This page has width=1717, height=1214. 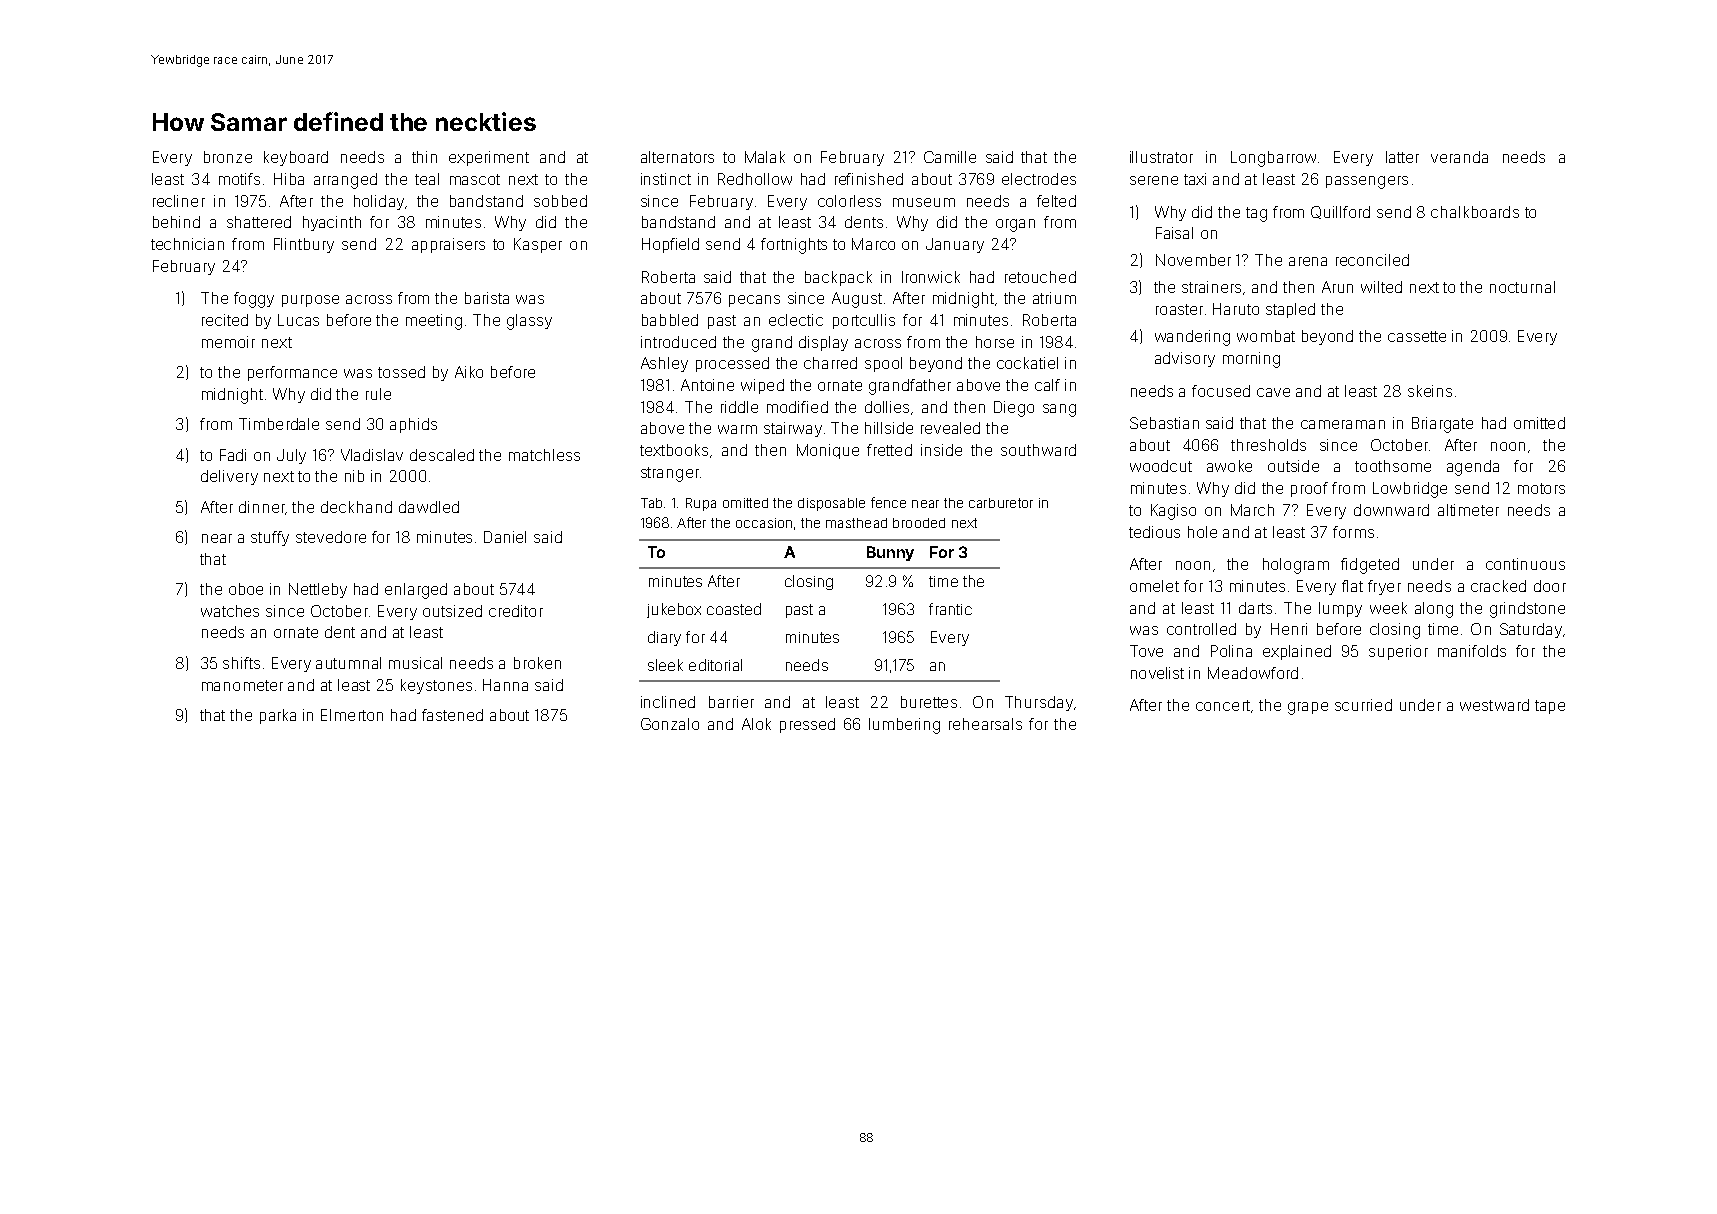 I want to click on parka, so click(x=278, y=716).
